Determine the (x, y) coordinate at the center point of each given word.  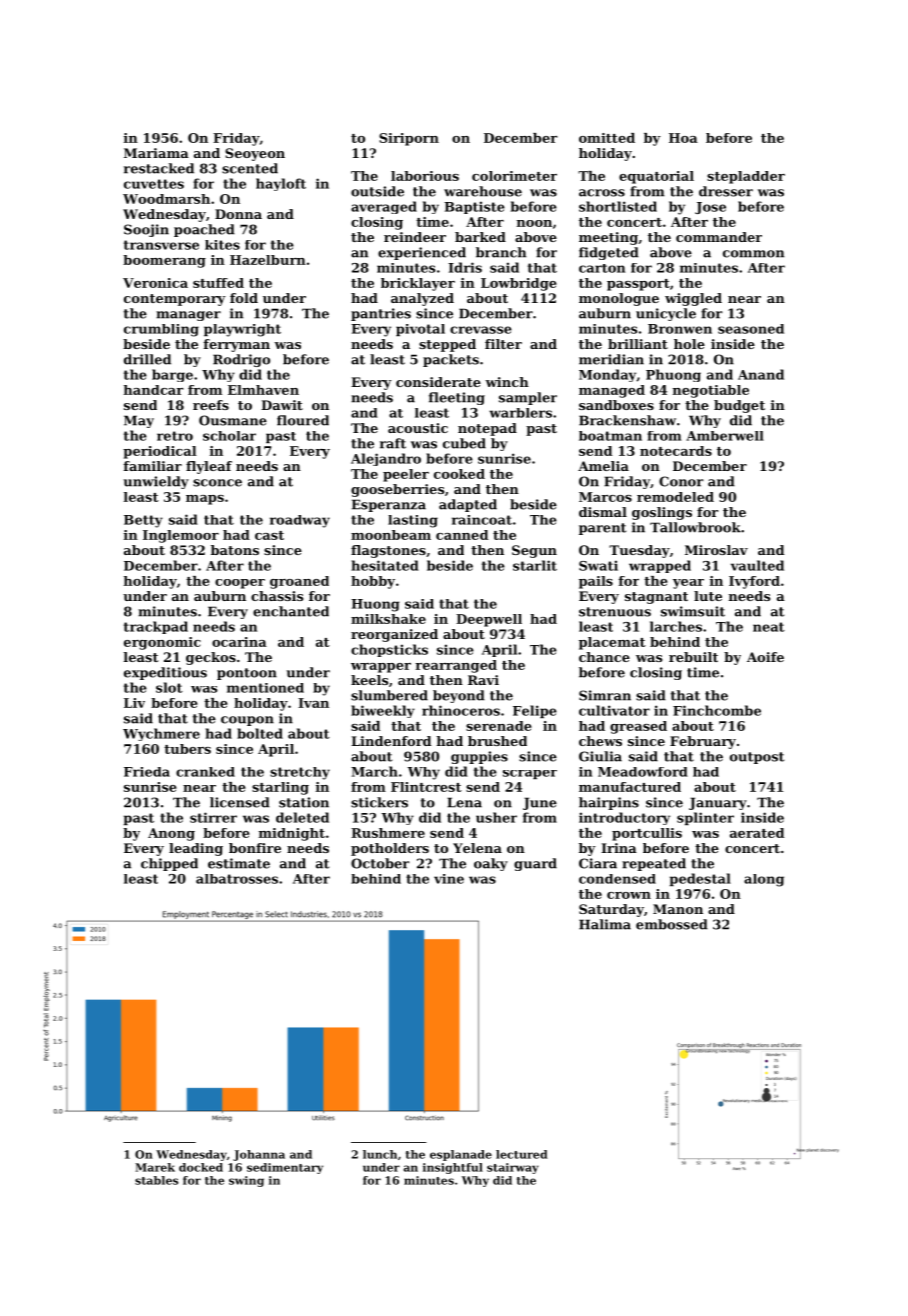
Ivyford (754, 582)
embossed (672, 924)
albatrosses (237, 879)
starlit (535, 565)
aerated (757, 833)
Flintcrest (426, 787)
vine (449, 879)
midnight (292, 834)
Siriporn (409, 139)
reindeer (415, 237)
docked (201, 1167)
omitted (607, 138)
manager (188, 316)
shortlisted (618, 206)
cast (269, 535)
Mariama (156, 153)
